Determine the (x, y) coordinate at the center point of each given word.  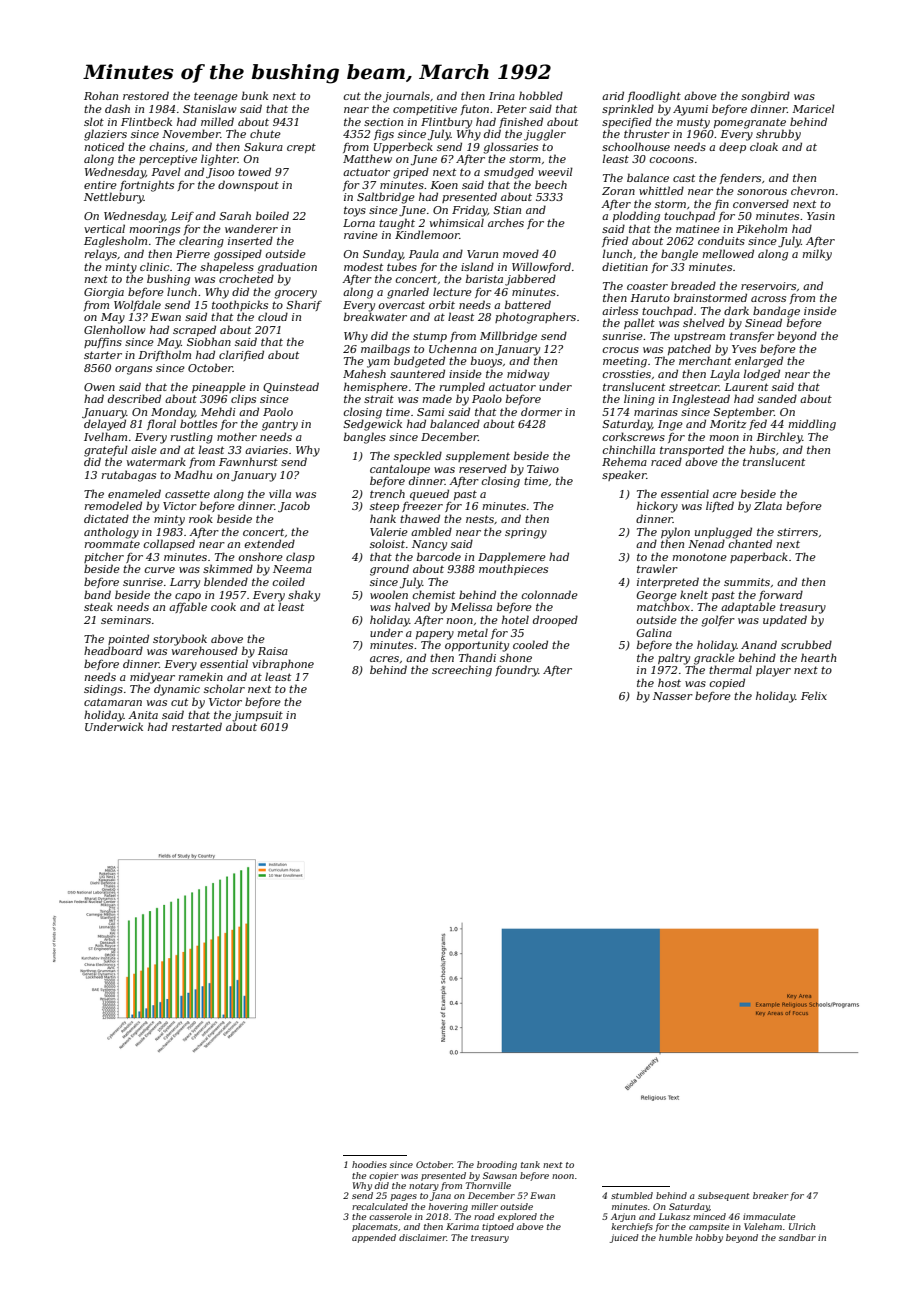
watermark (156, 461)
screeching (462, 671)
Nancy (429, 545)
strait (379, 399)
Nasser (673, 696)
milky (817, 255)
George (657, 596)
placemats (375, 1227)
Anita (143, 715)
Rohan (101, 95)
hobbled (541, 95)
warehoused (205, 650)
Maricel (813, 108)
